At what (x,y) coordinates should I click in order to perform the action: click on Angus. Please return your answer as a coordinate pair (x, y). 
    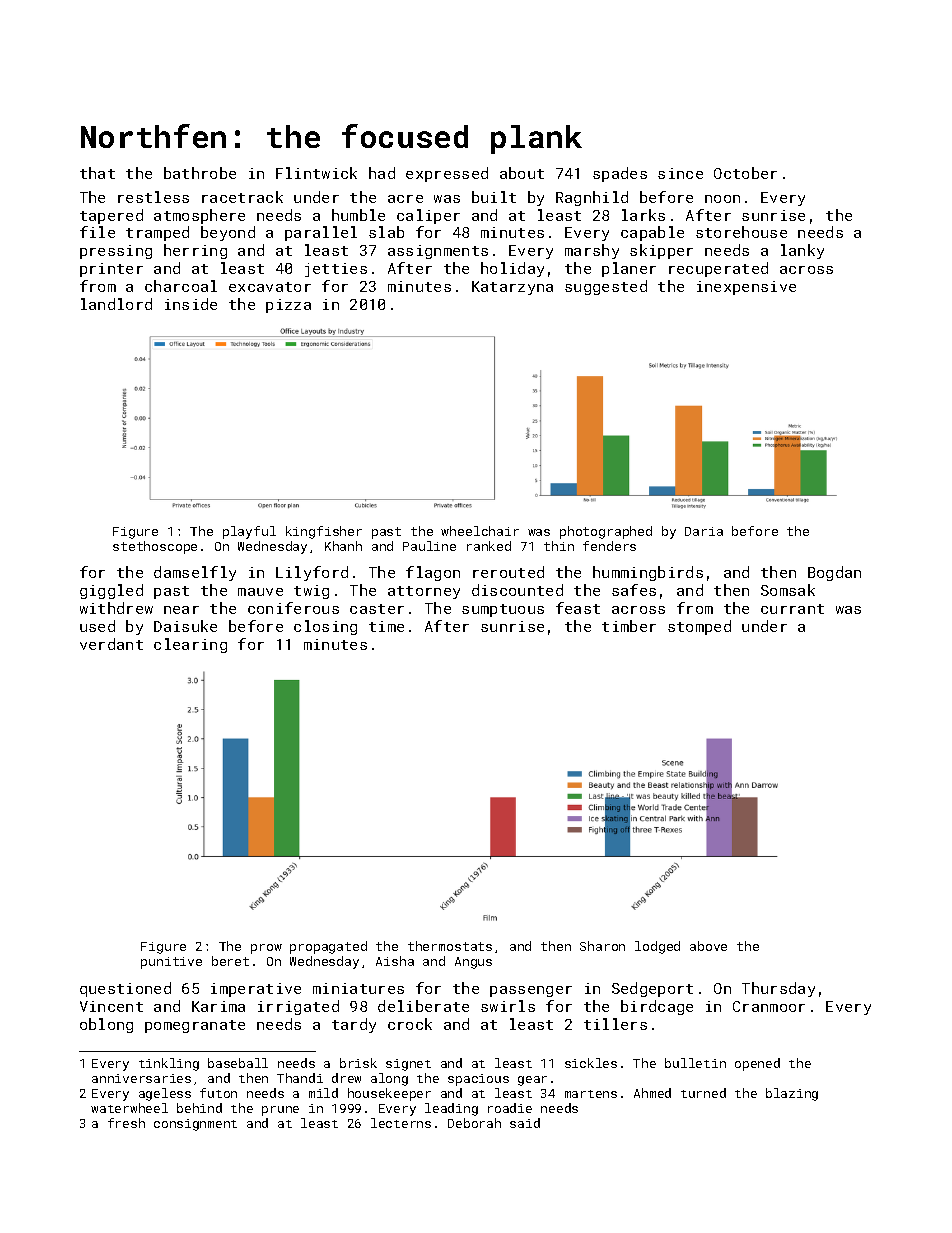
    Looking at the image, I should click on (473, 963).
